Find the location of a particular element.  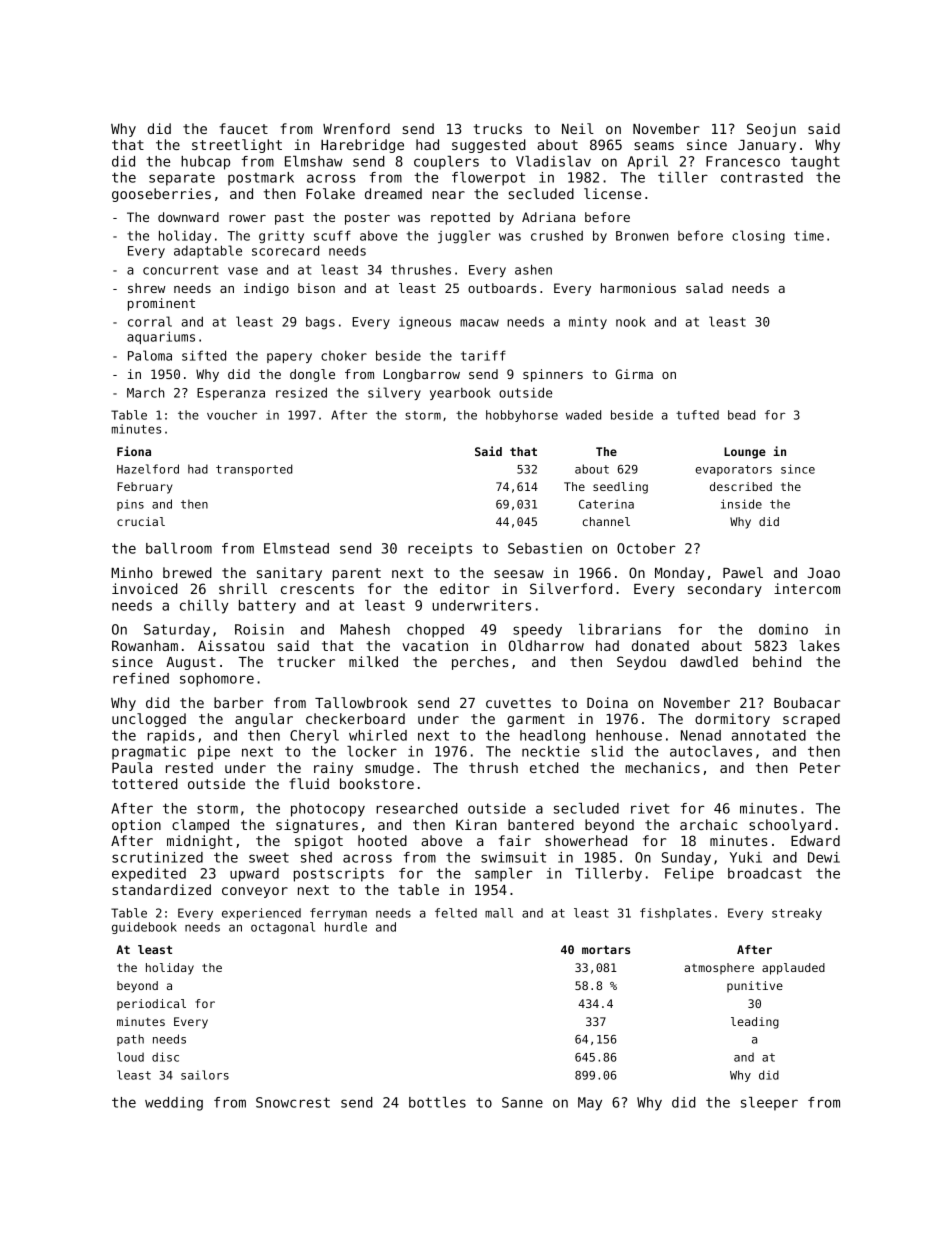

taught is located at coordinates (815, 163).
